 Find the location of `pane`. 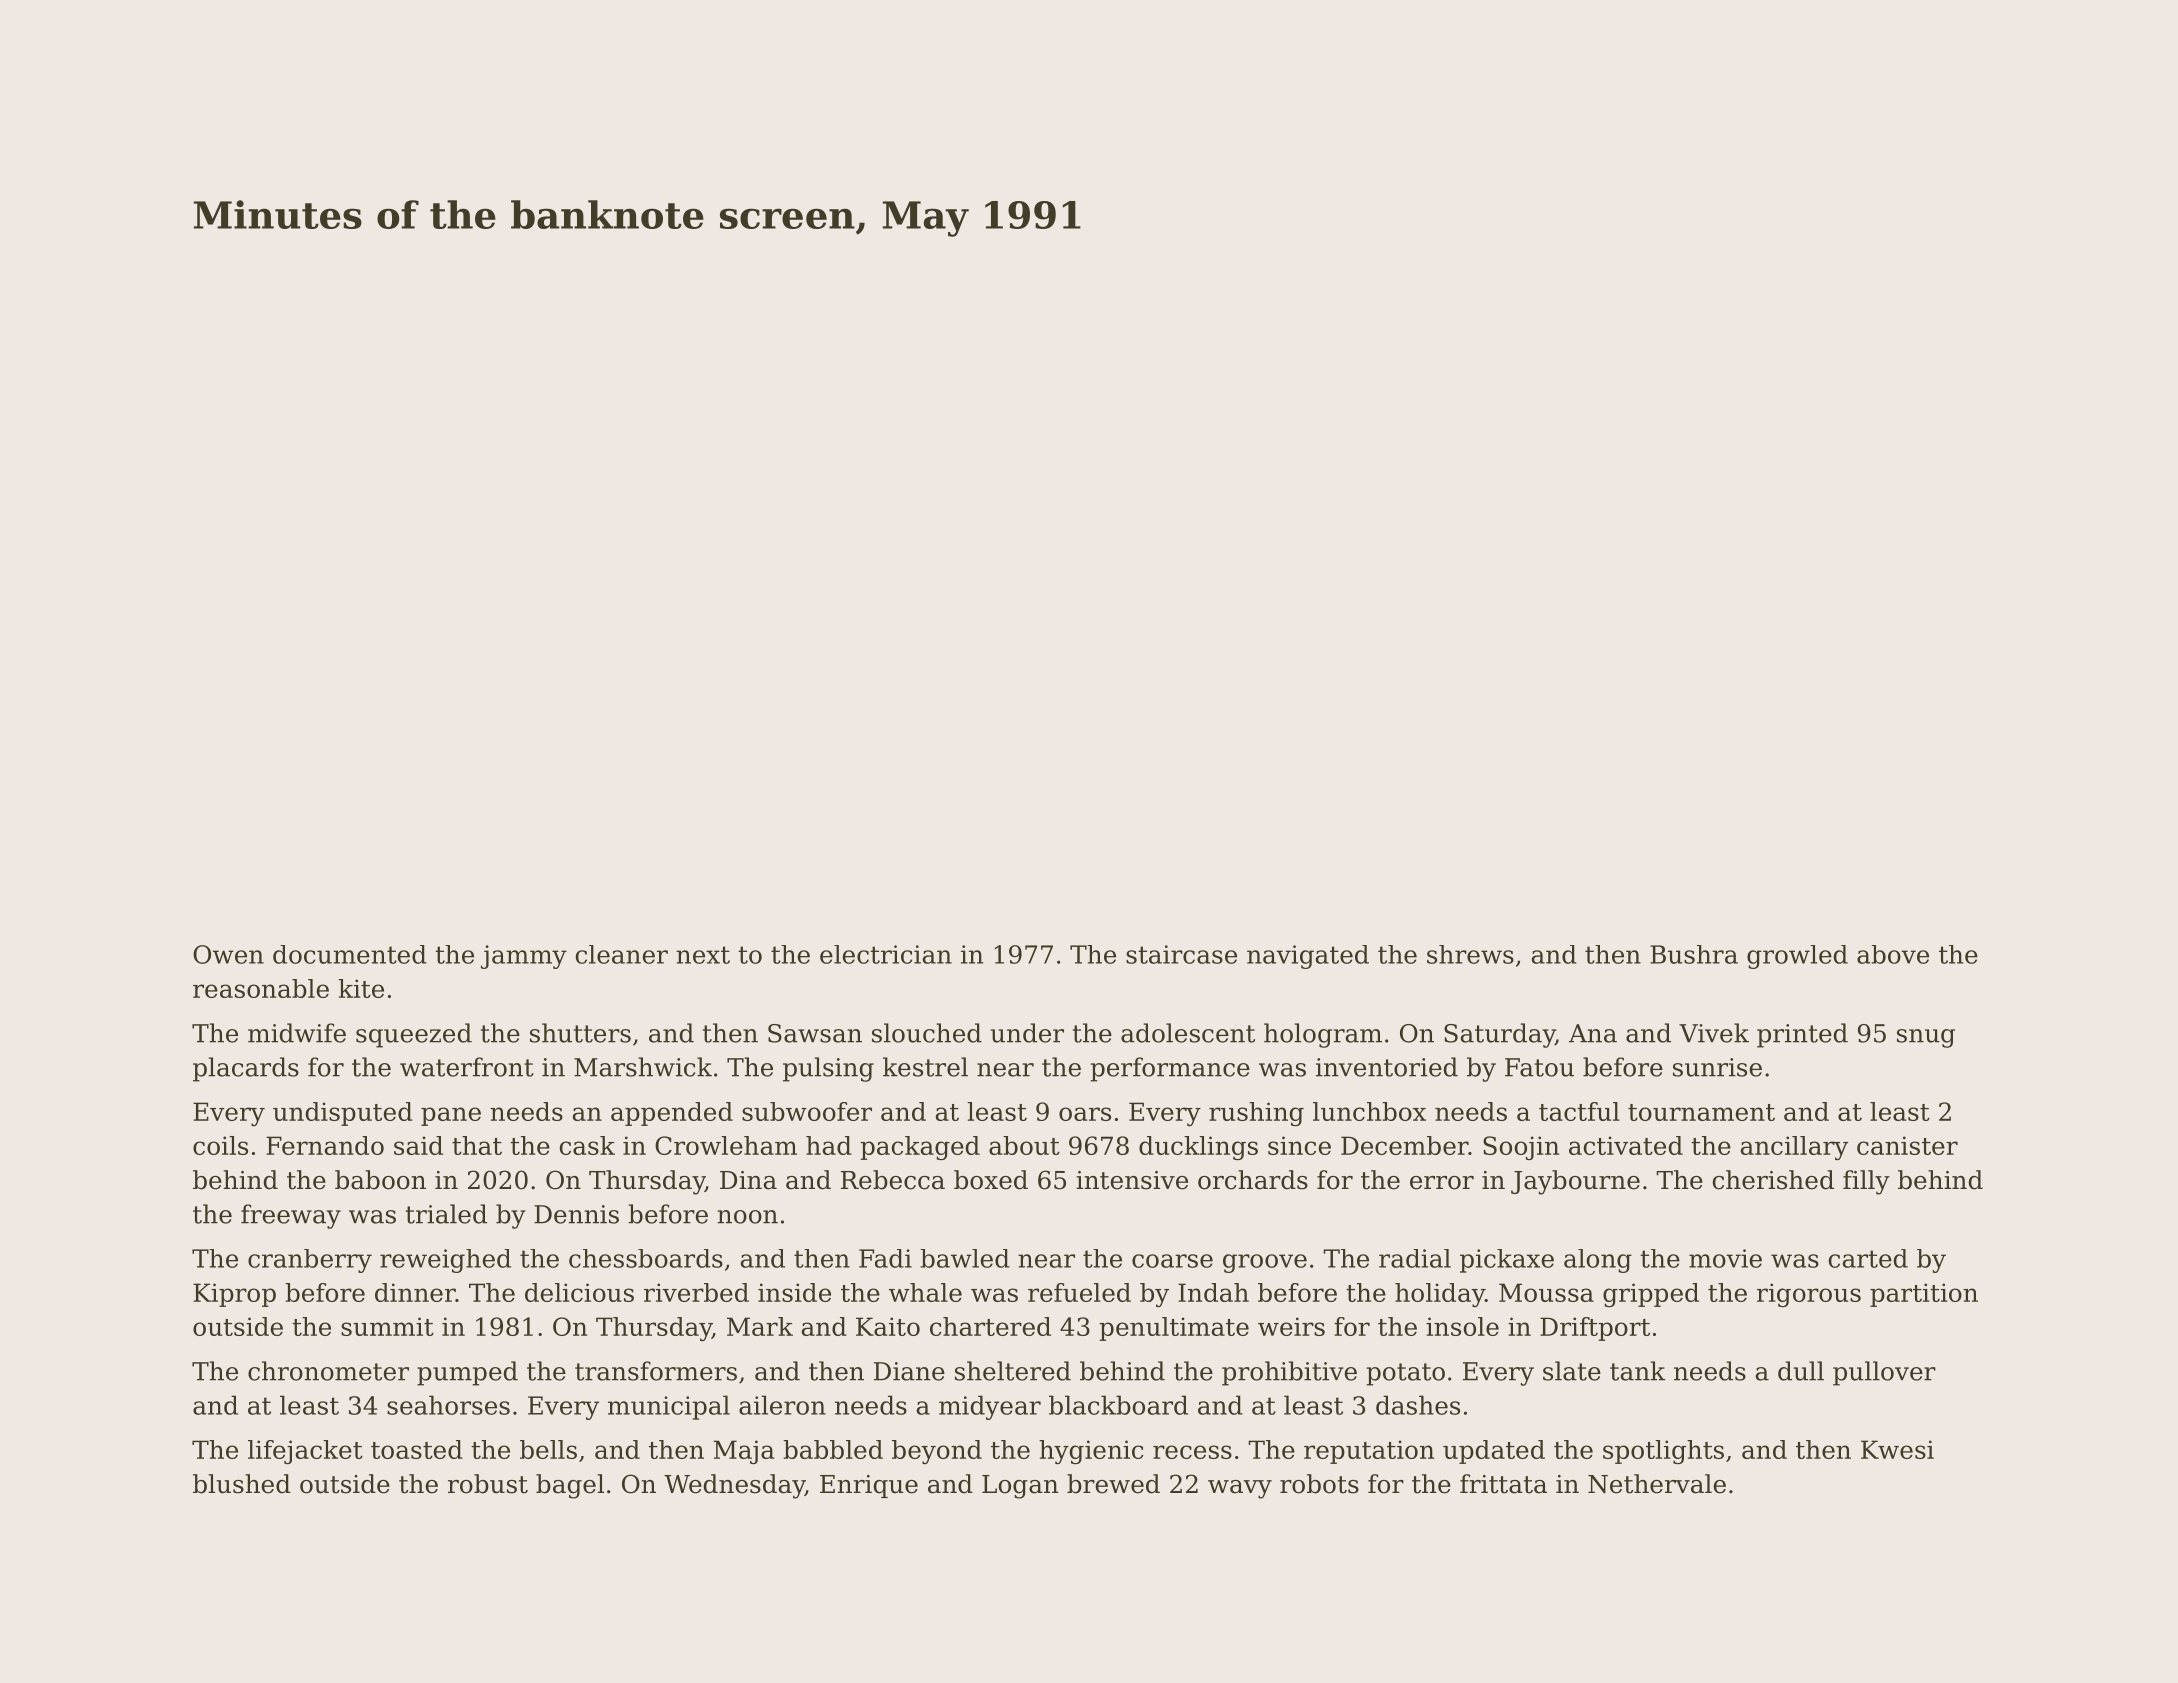

pane is located at coordinates (451, 1116).
